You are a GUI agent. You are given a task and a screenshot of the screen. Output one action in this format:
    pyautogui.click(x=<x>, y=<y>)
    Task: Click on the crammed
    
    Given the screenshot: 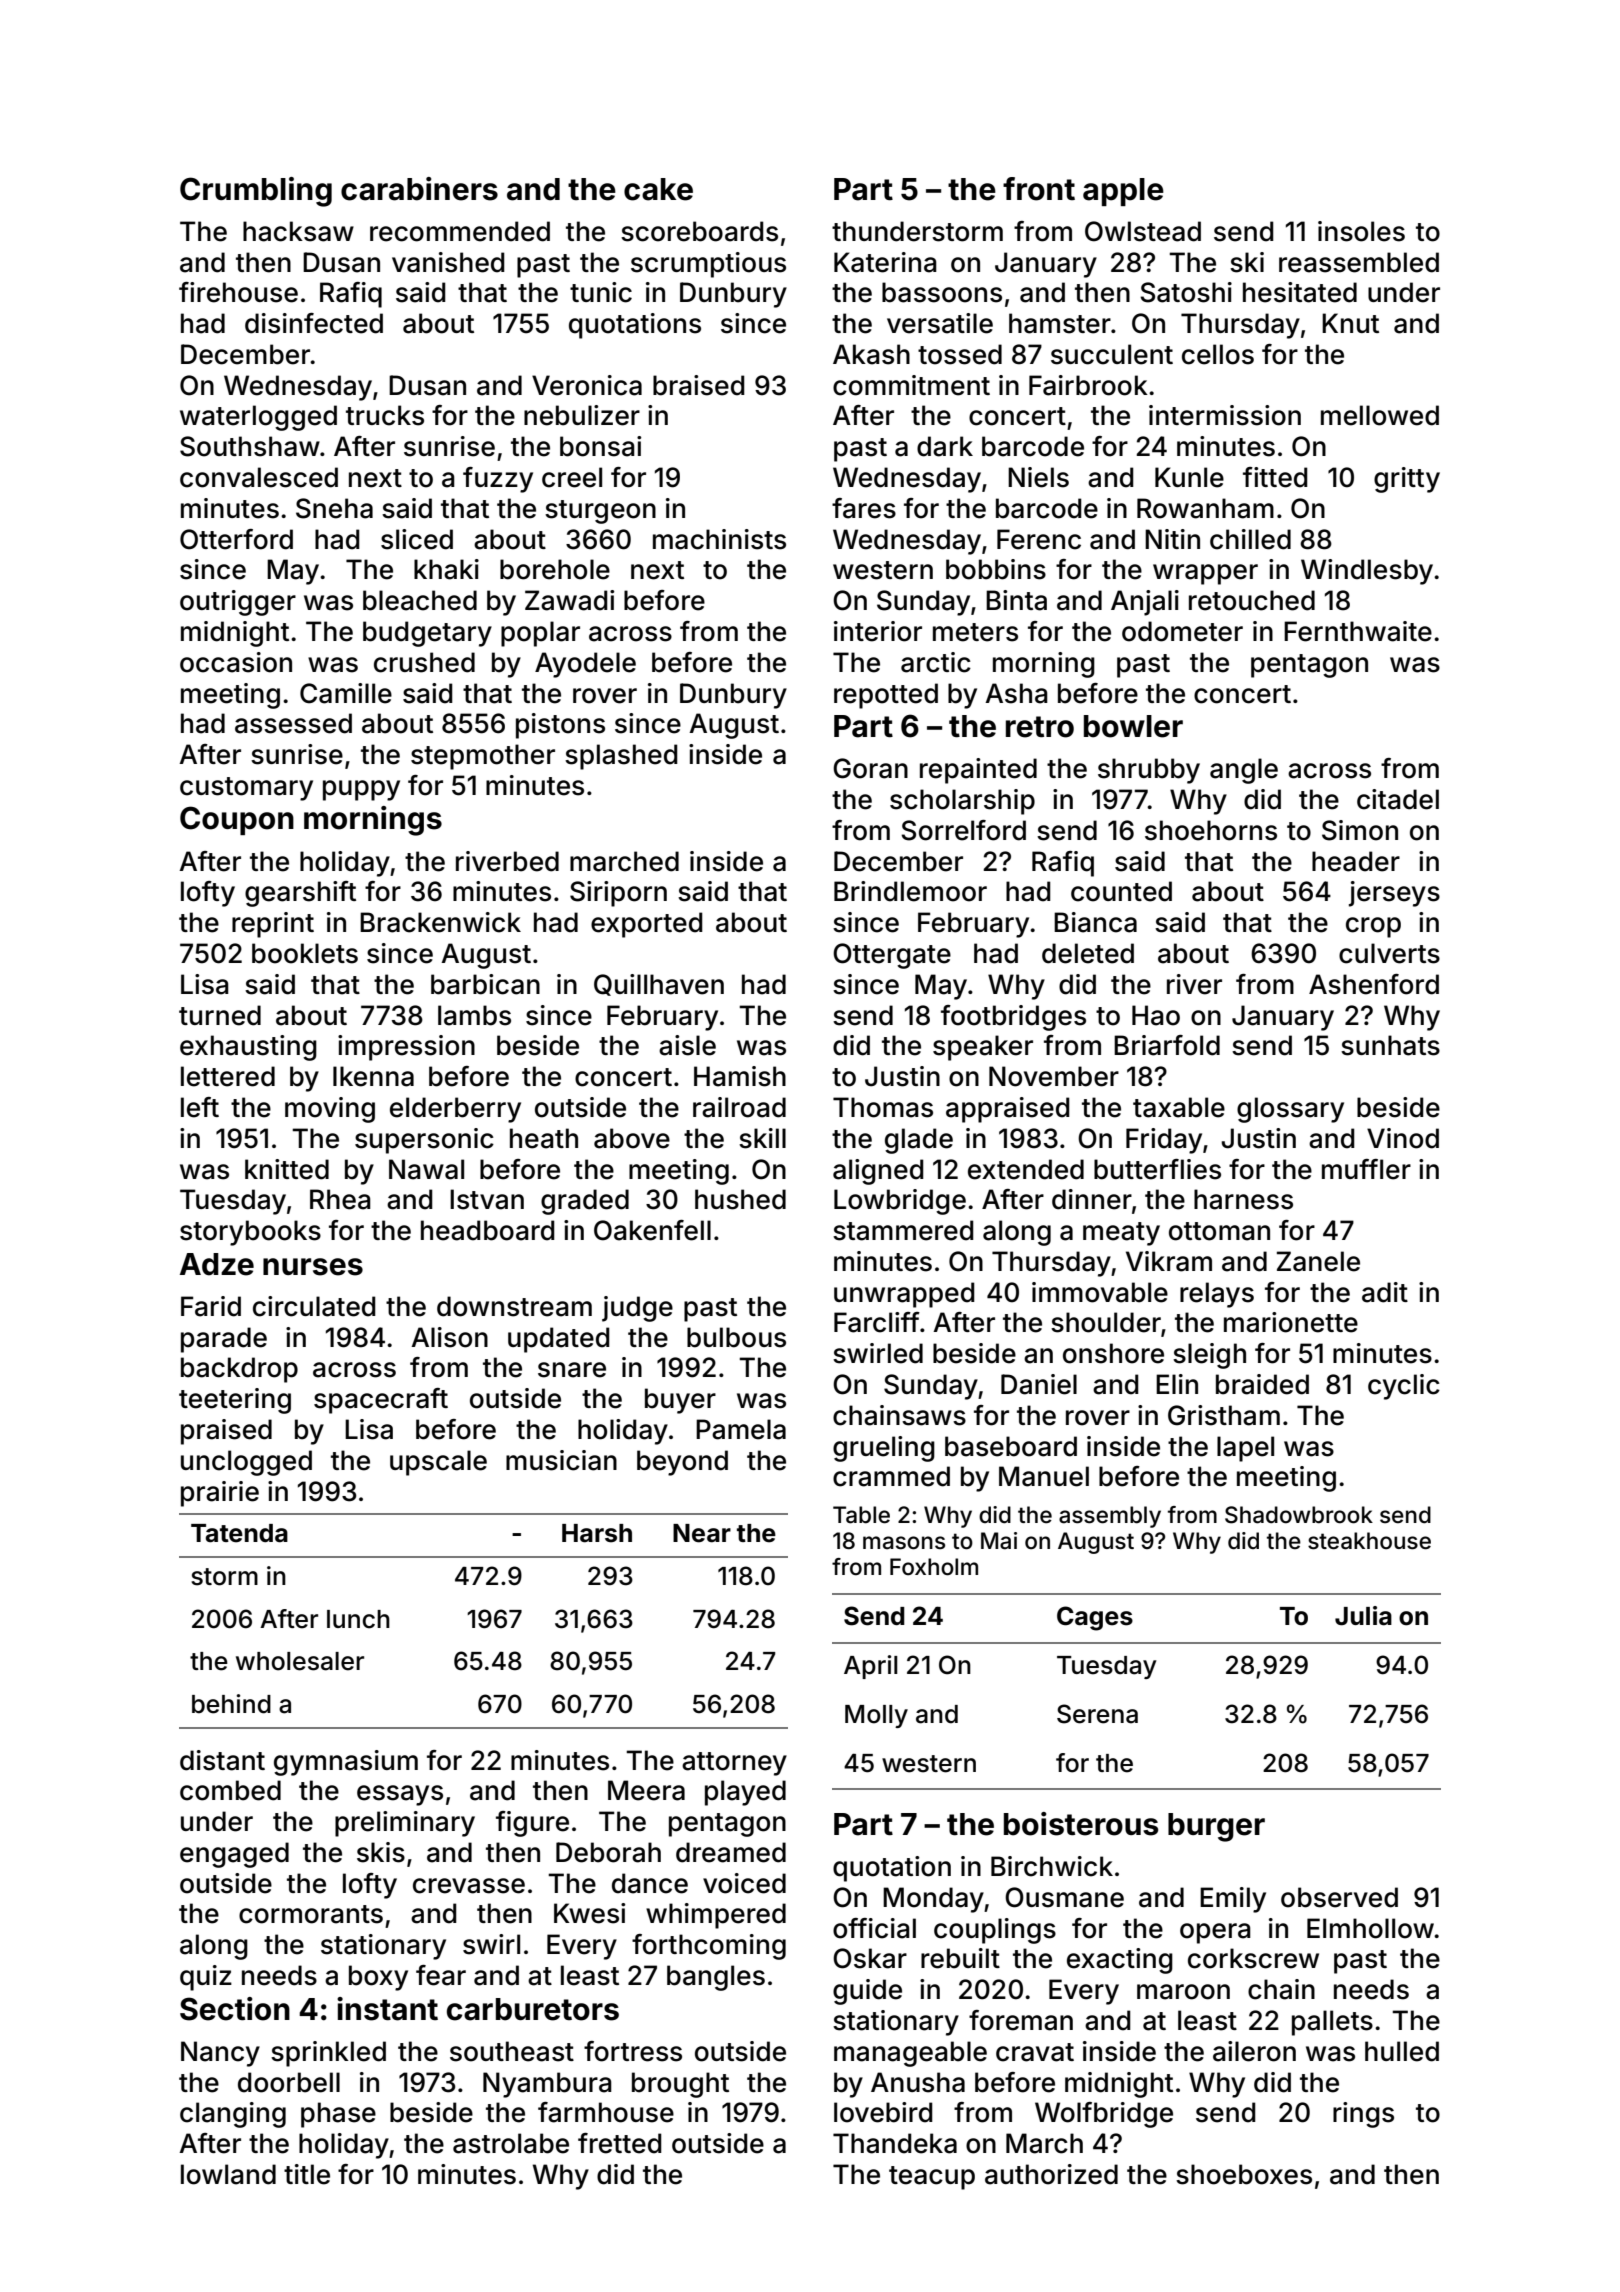 What is the action you would take?
    pyautogui.click(x=891, y=1476)
